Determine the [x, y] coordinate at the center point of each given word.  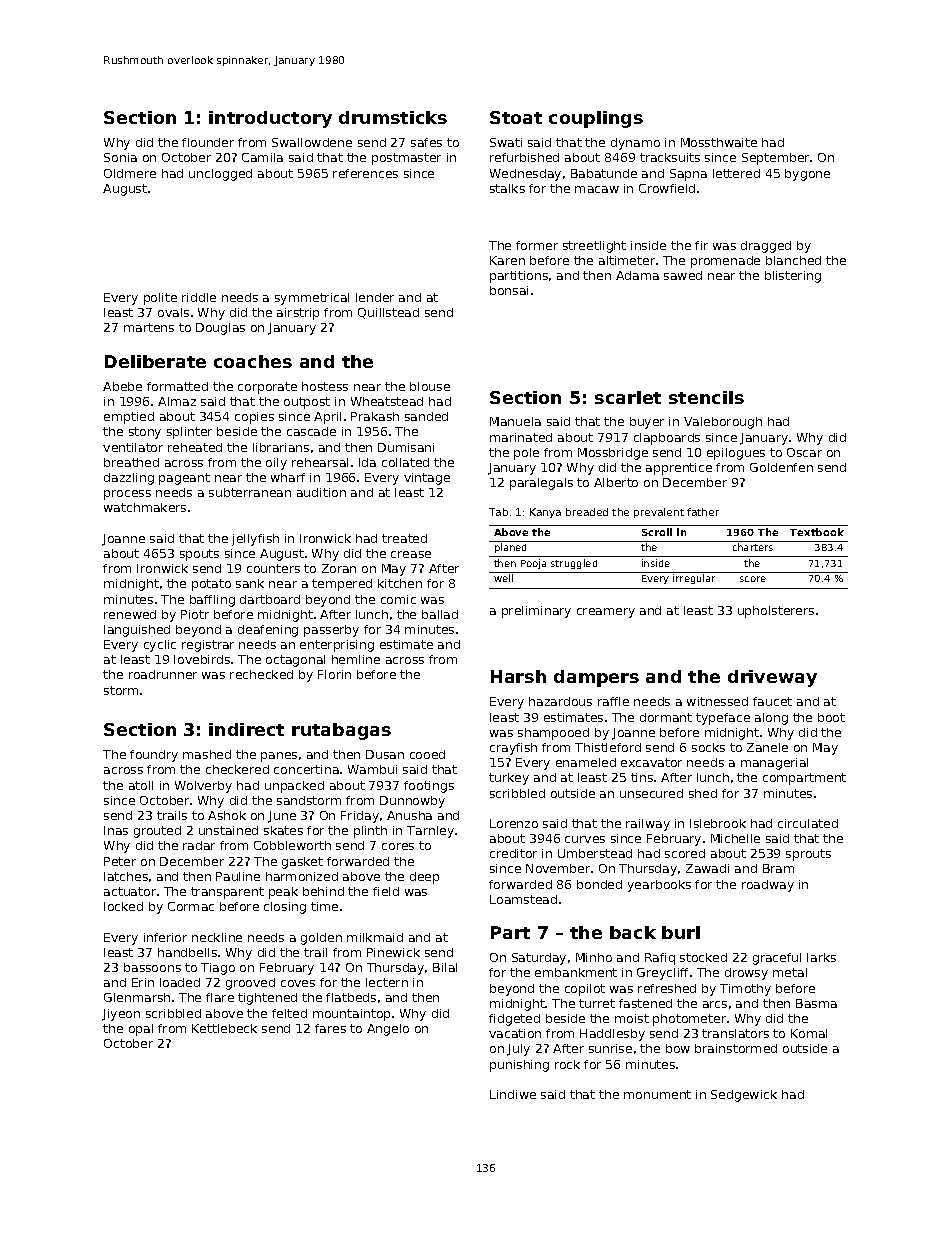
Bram [778, 868]
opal [141, 1030]
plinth [370, 832]
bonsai [509, 290]
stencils [706, 397]
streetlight [594, 247]
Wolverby [203, 787]
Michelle [735, 838]
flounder [208, 142]
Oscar [804, 452]
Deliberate [155, 361]
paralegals [541, 484]
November [558, 868]
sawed [683, 275]
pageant [184, 479]
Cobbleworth [292, 845]
